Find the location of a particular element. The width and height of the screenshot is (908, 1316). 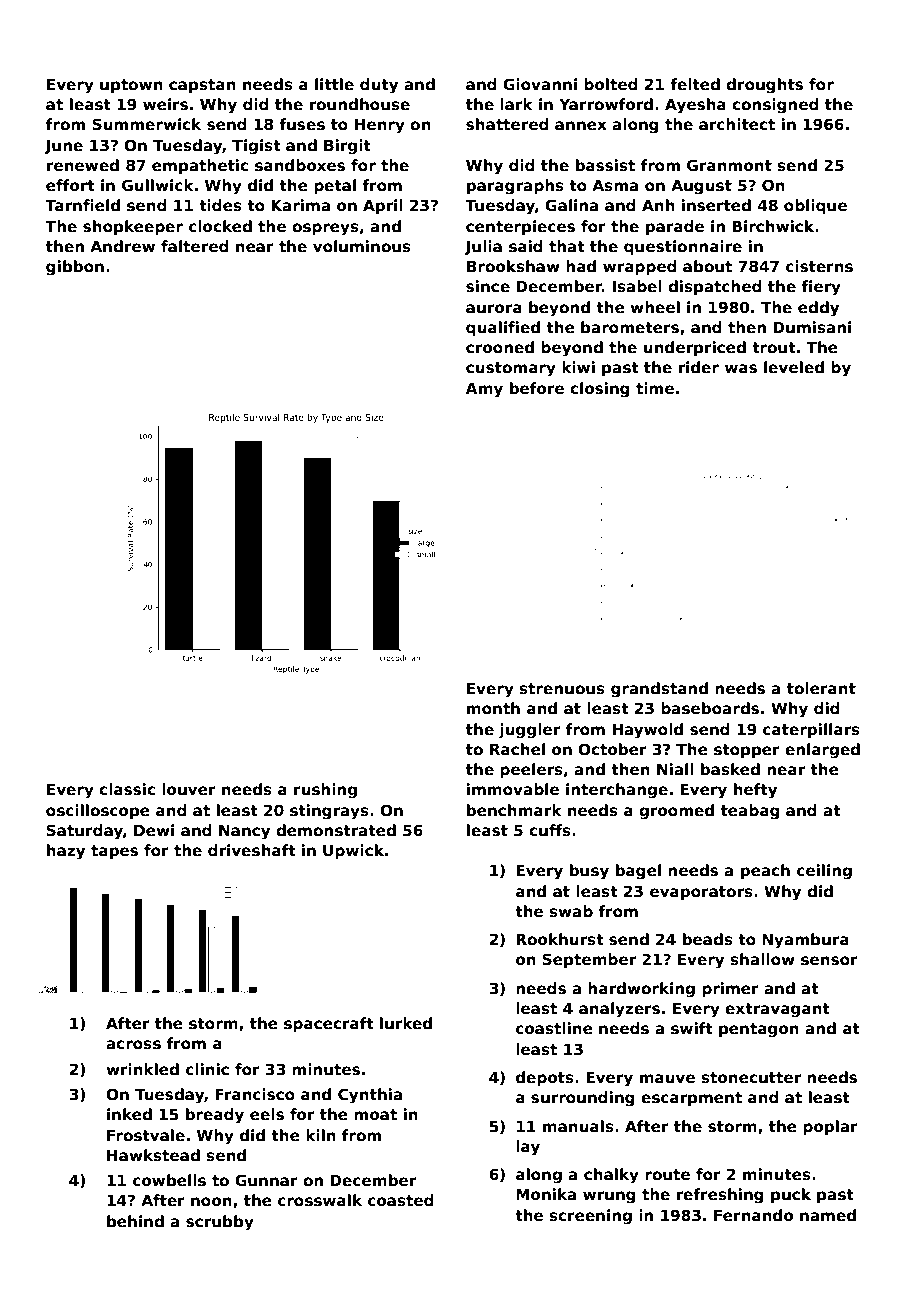

dispatched is located at coordinates (715, 287).
